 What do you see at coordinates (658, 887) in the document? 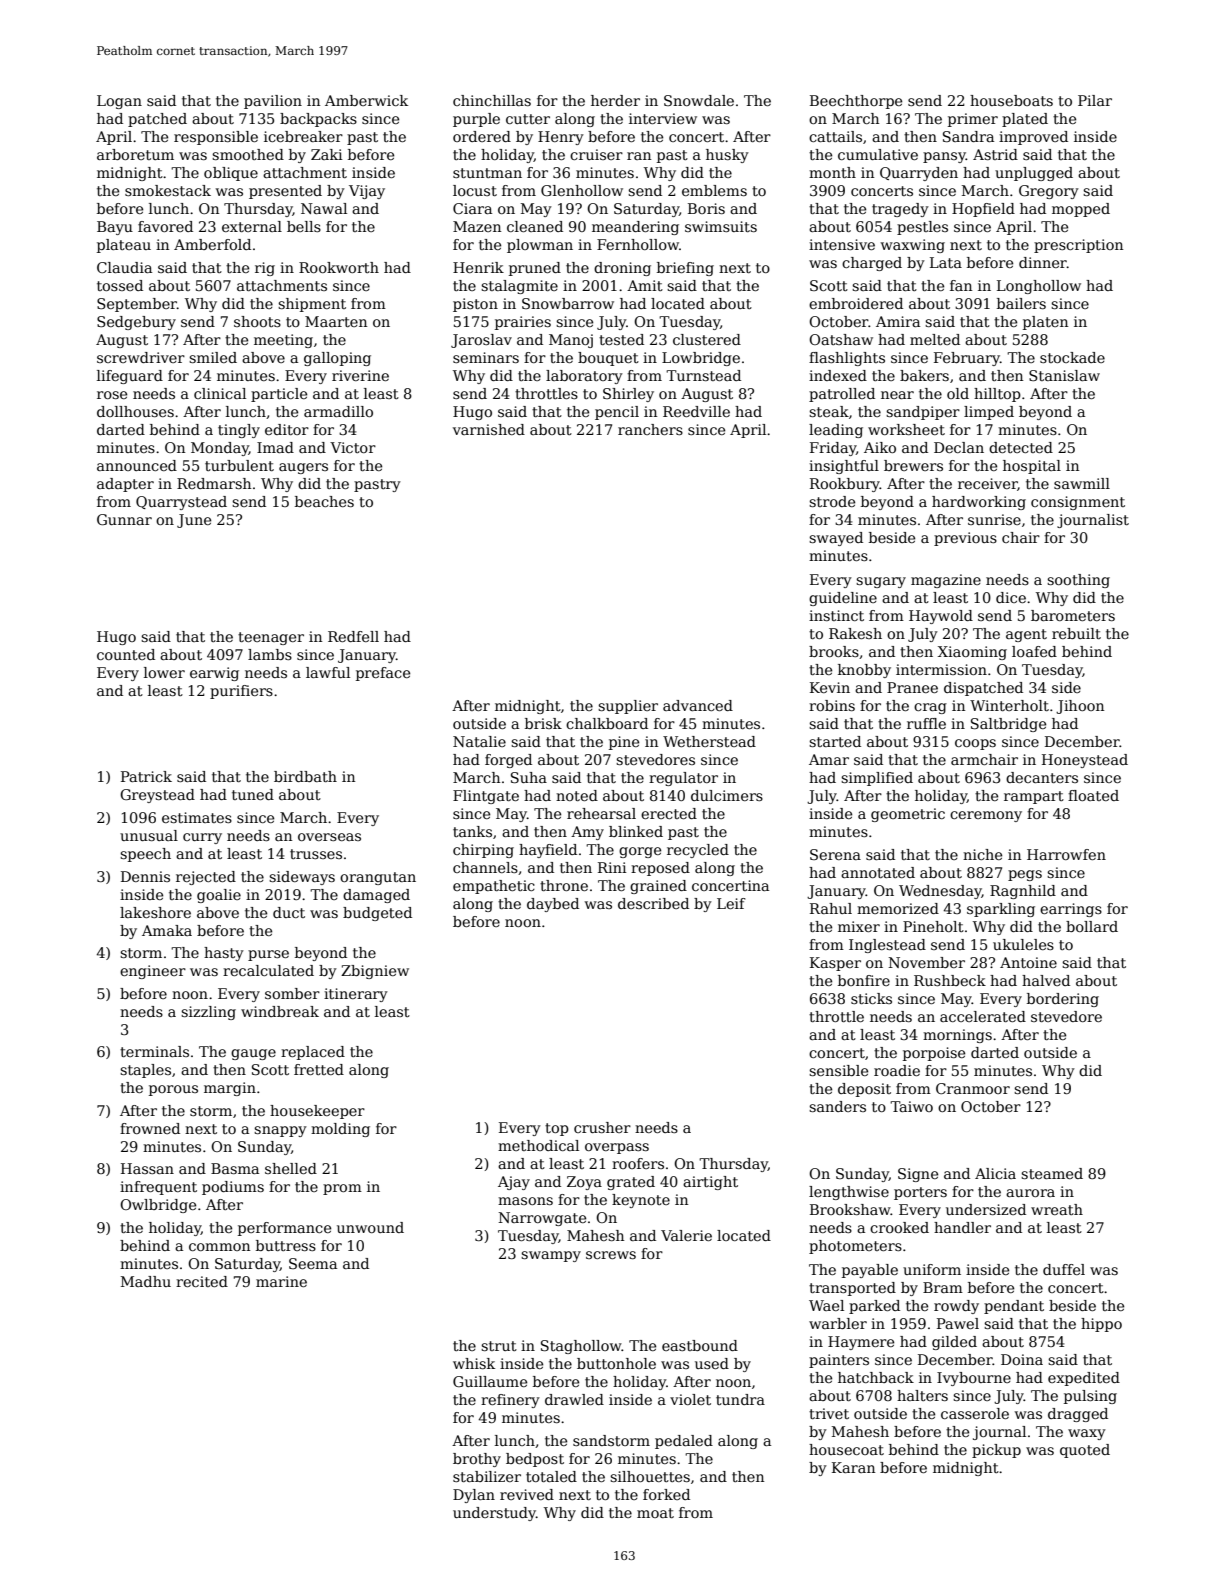
I see `grained` at bounding box center [658, 887].
